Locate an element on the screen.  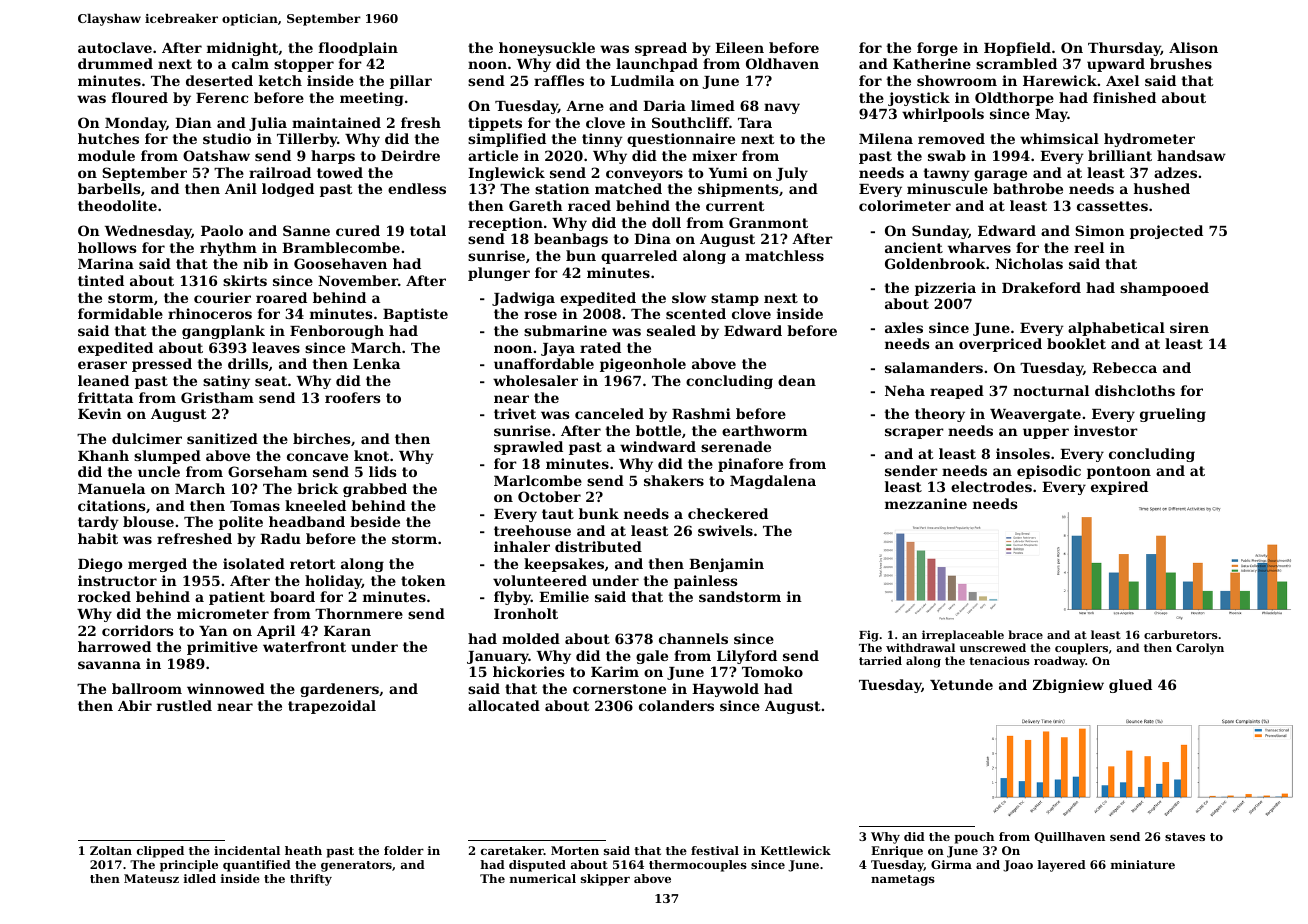
idled is located at coordinates (200, 878).
